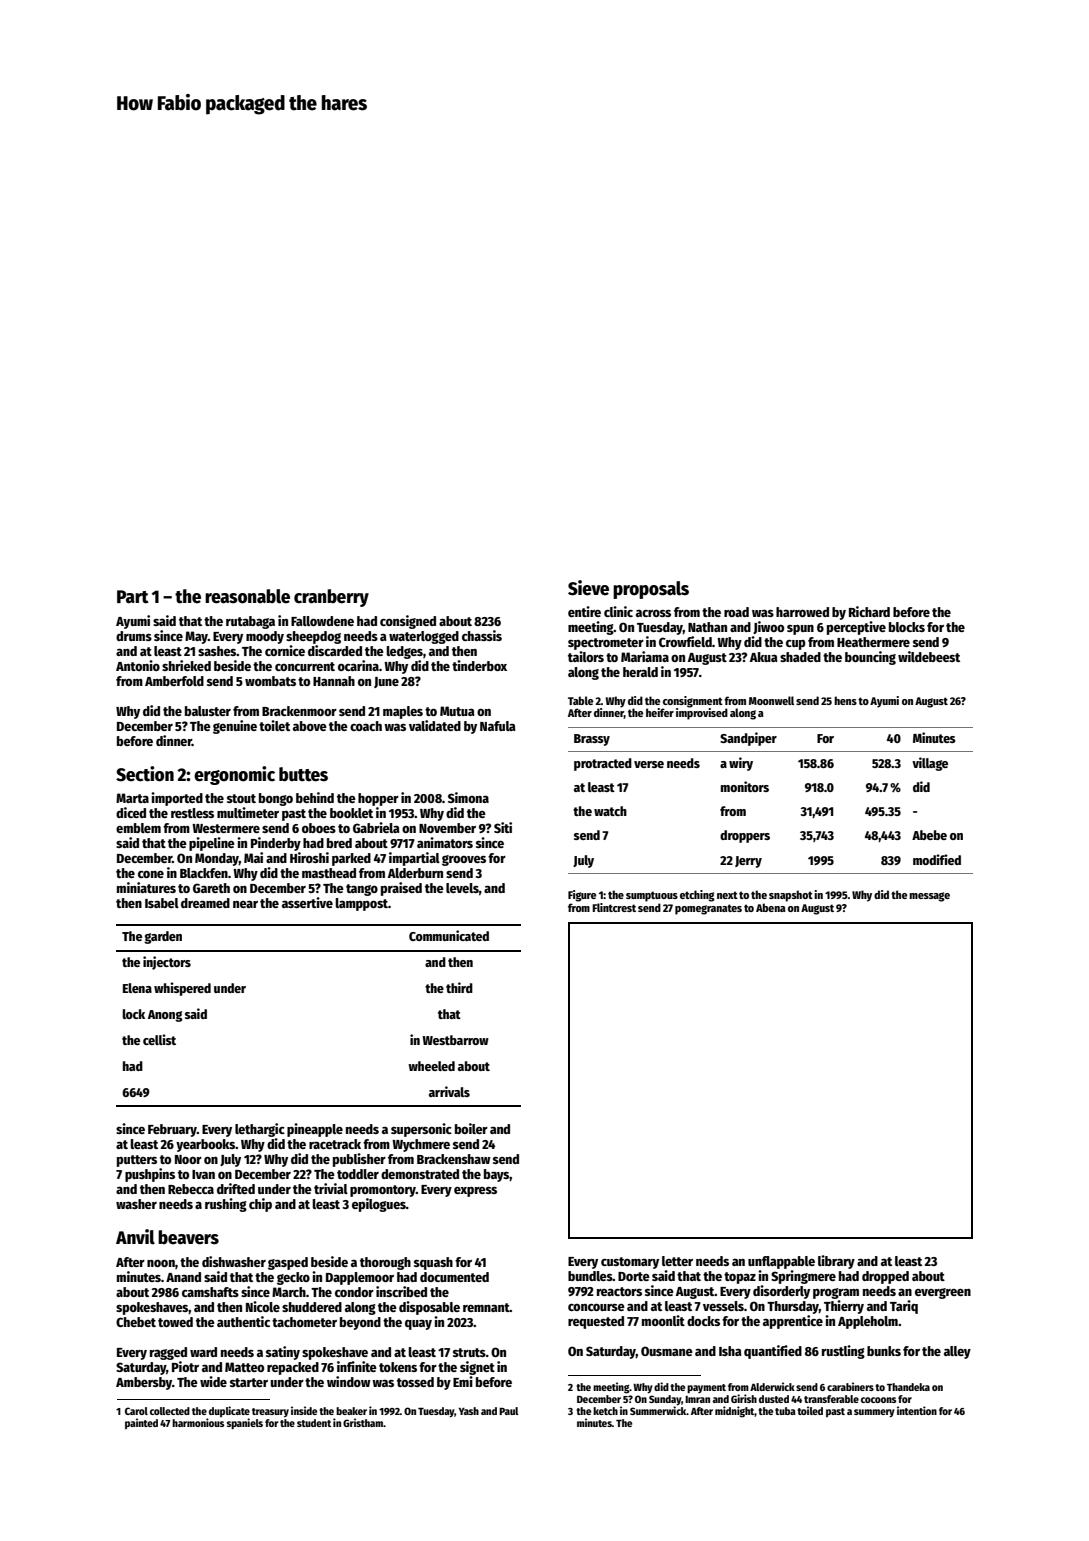 This document has height=1541, width=1089. What do you see at coordinates (496, 1175) in the document?
I see `bays` at bounding box center [496, 1175].
